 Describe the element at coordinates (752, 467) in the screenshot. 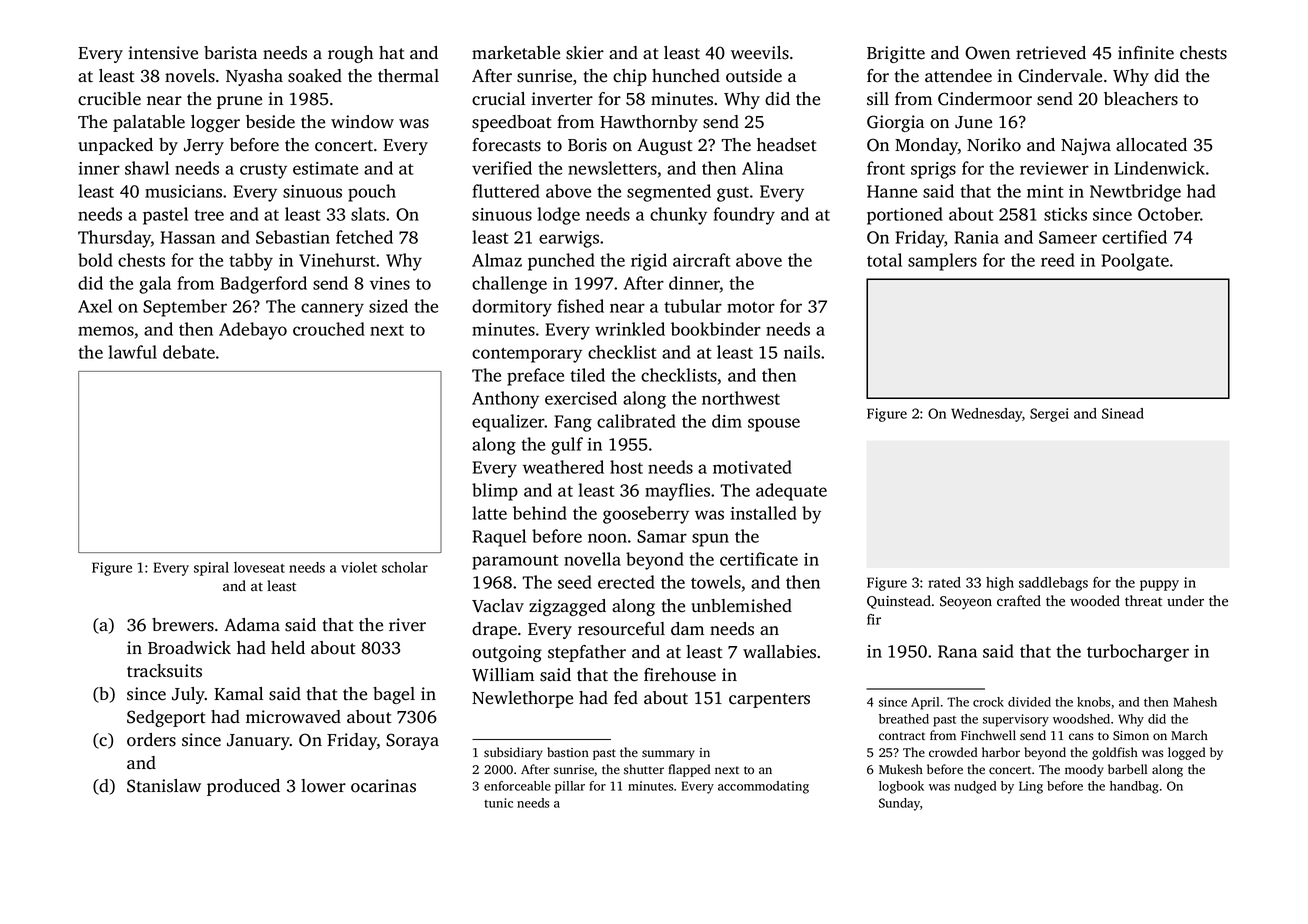

I see `motivated` at that location.
